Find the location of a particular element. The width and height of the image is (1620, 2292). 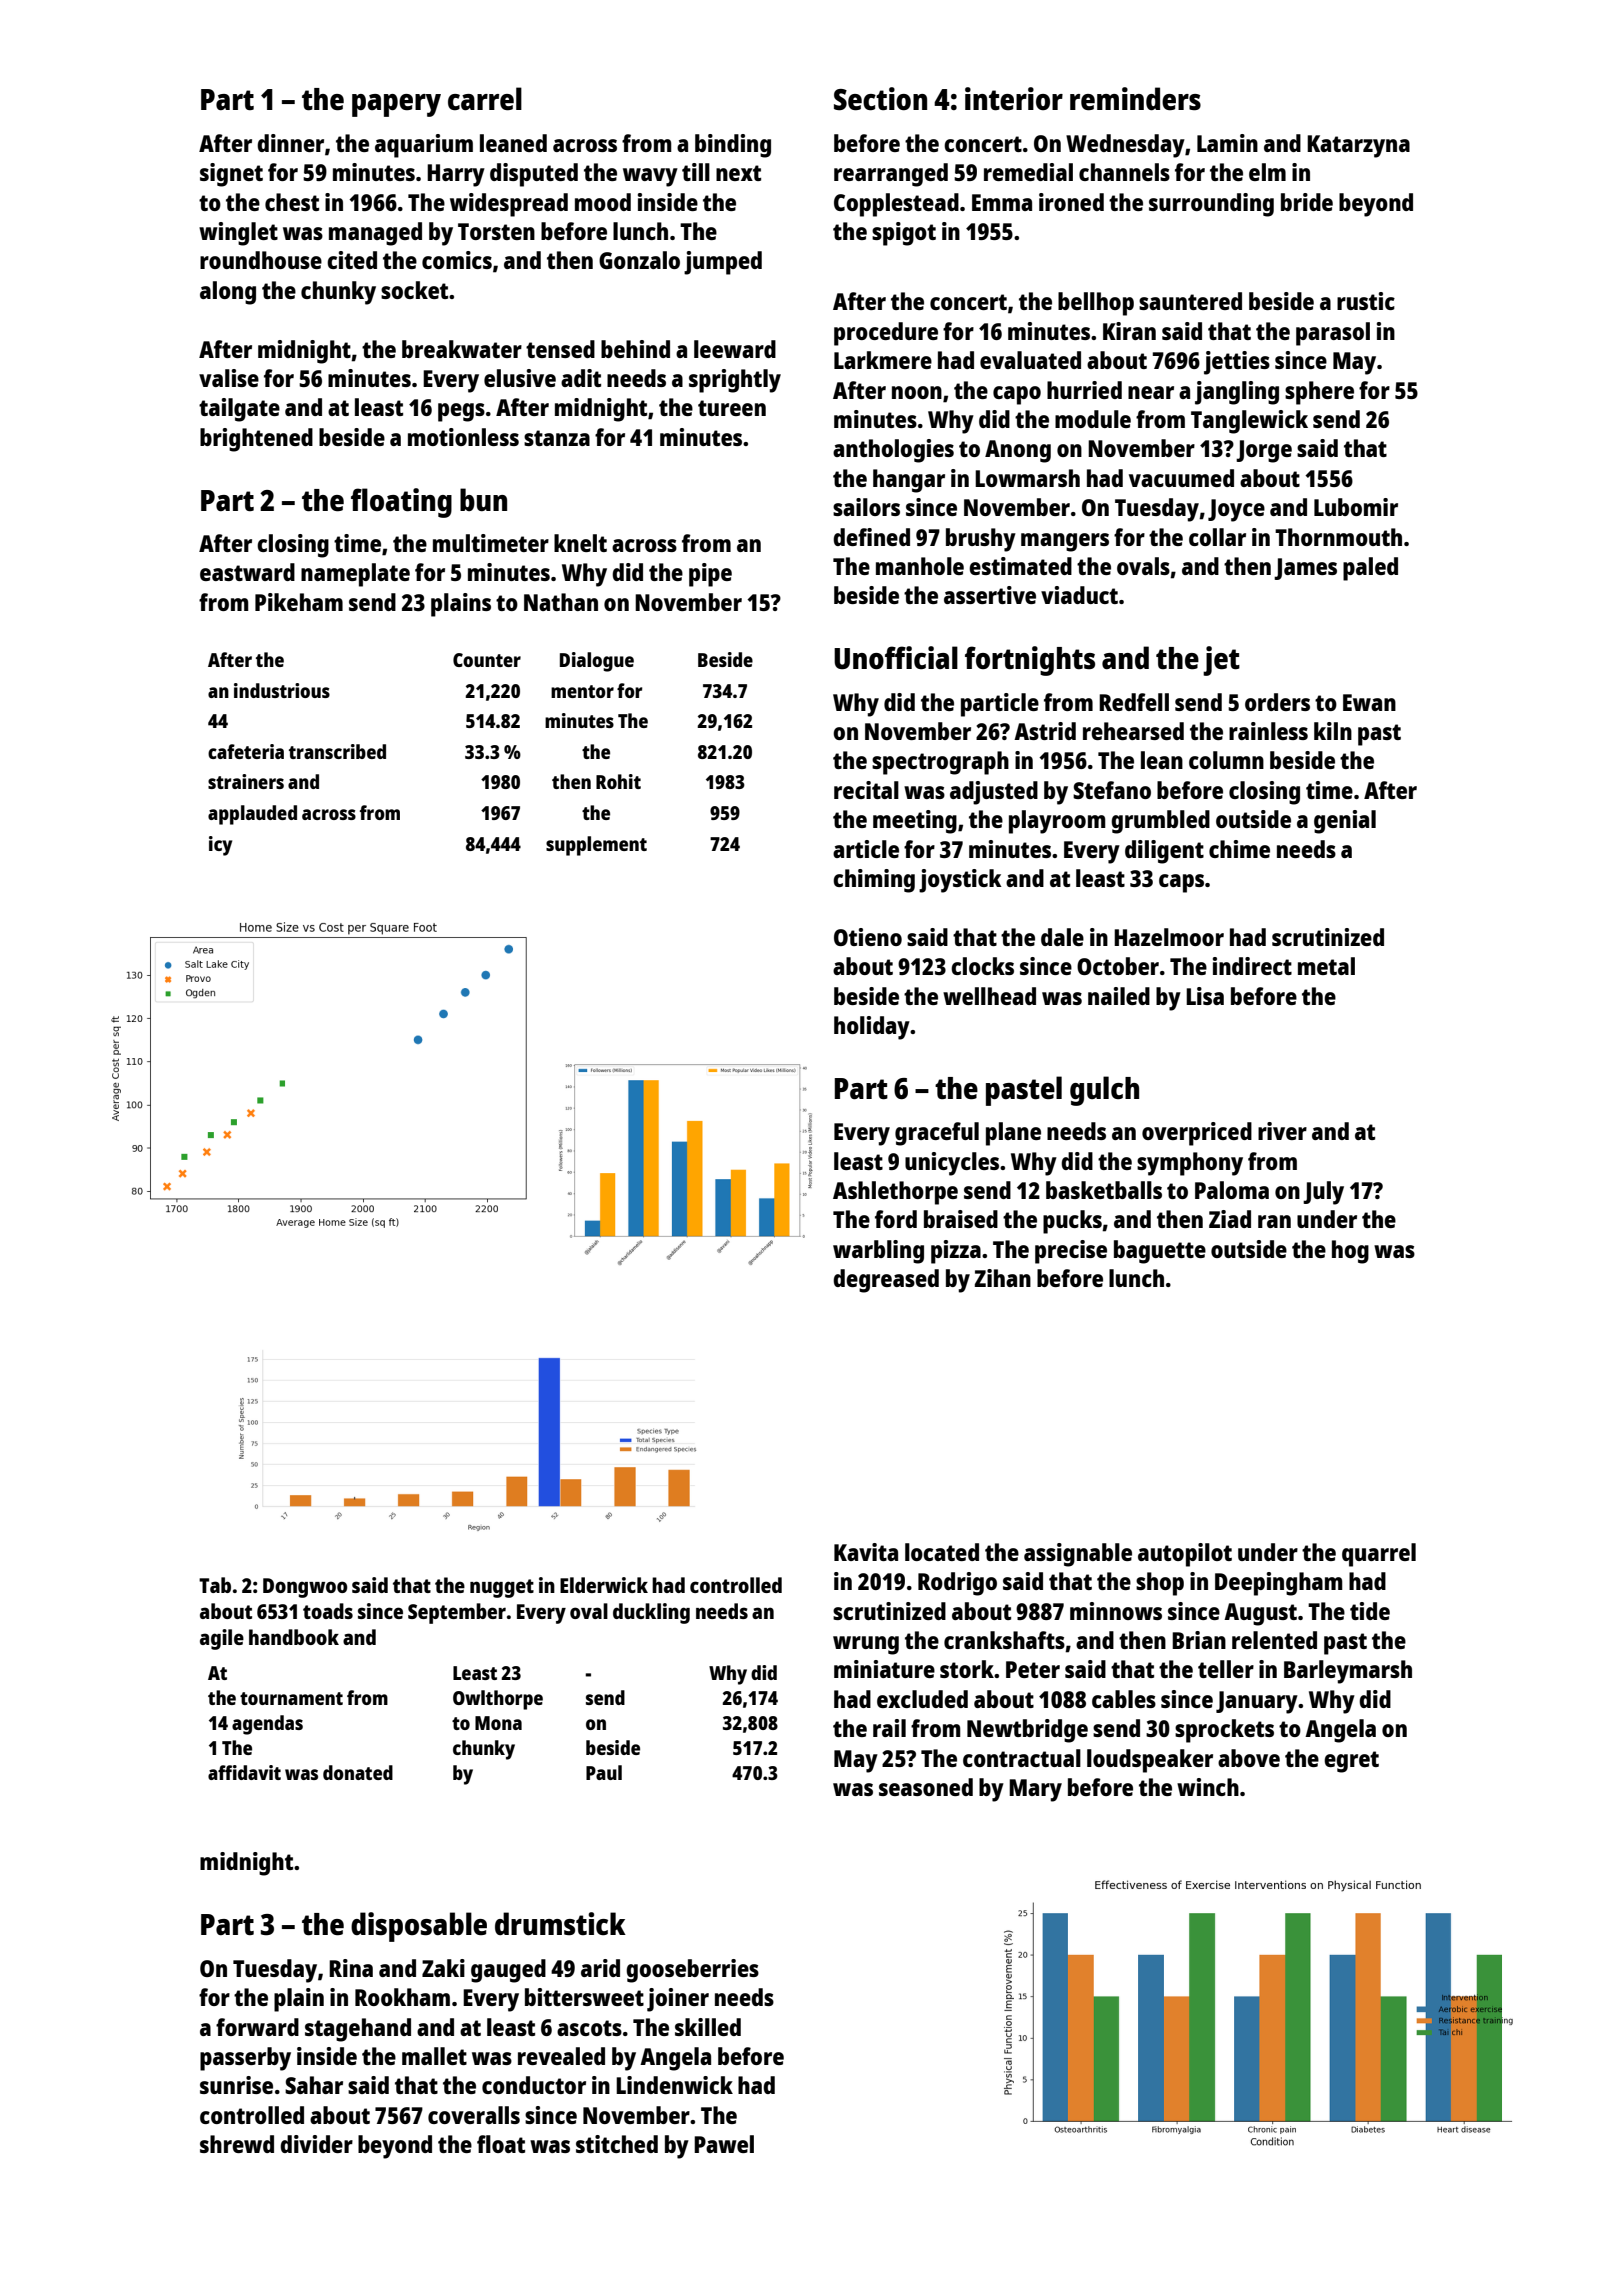

parasol is located at coordinates (1333, 334).
